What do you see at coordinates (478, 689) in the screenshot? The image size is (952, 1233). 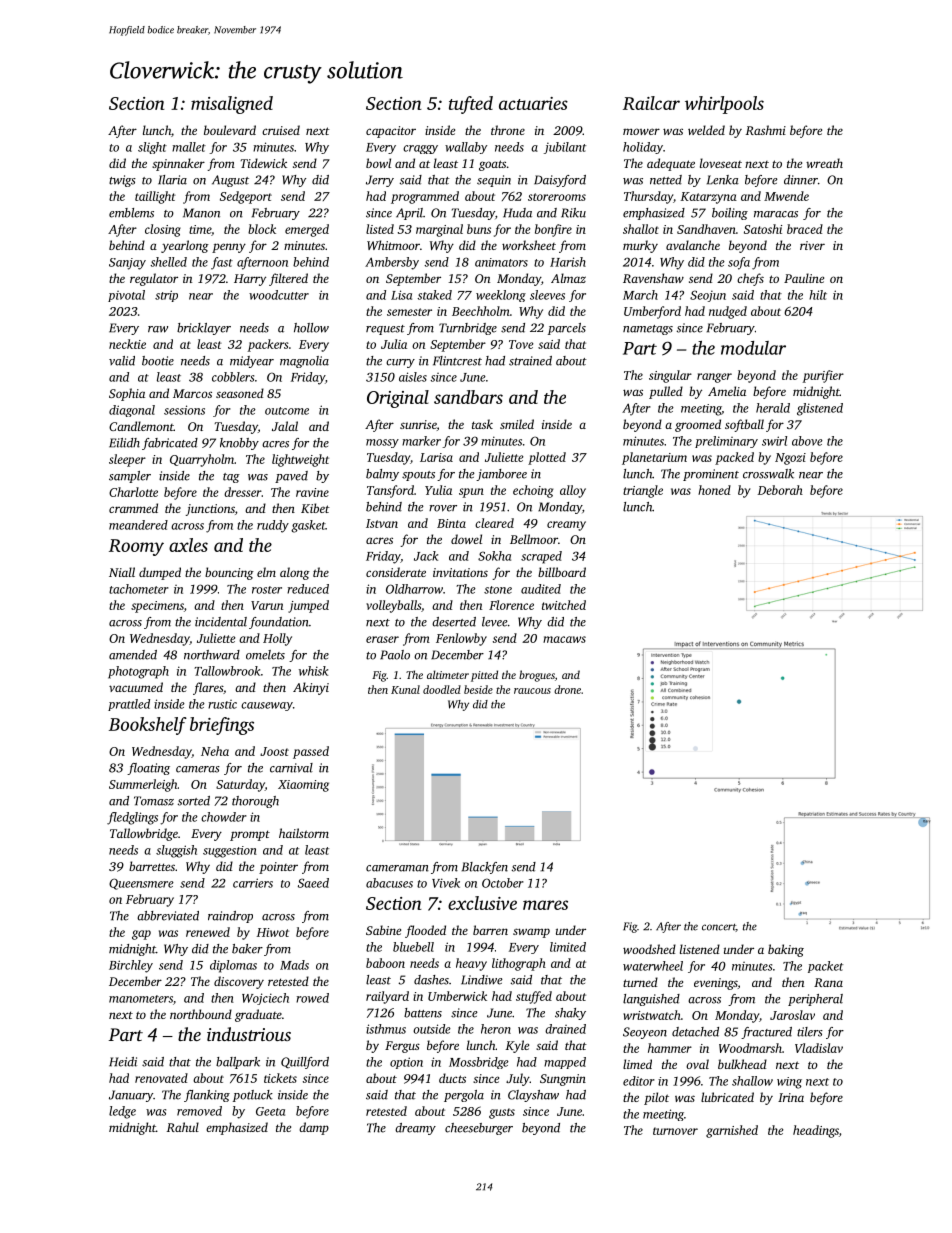 I see `beside` at bounding box center [478, 689].
